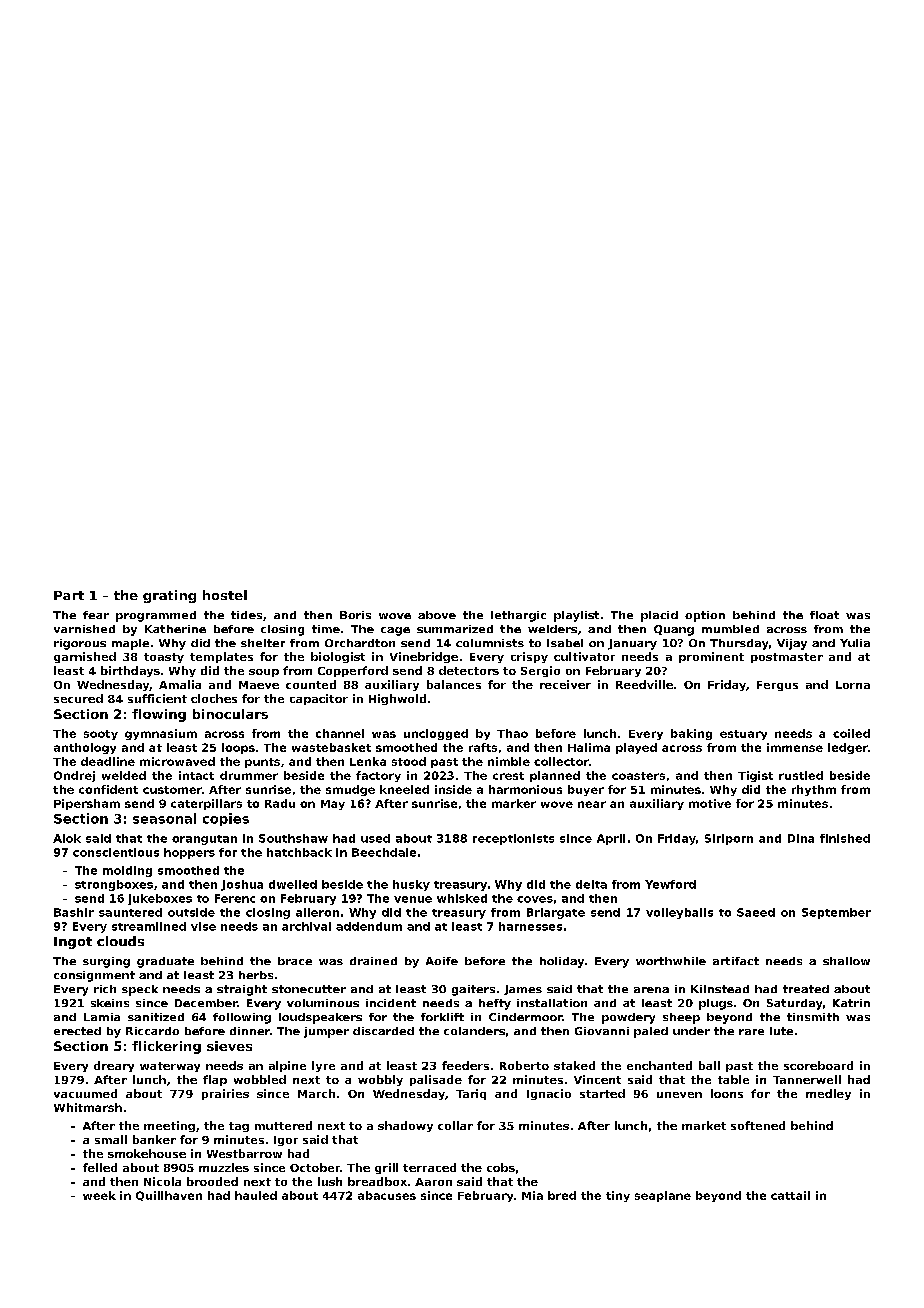  What do you see at coordinates (705, 616) in the image?
I see `option` at bounding box center [705, 616].
